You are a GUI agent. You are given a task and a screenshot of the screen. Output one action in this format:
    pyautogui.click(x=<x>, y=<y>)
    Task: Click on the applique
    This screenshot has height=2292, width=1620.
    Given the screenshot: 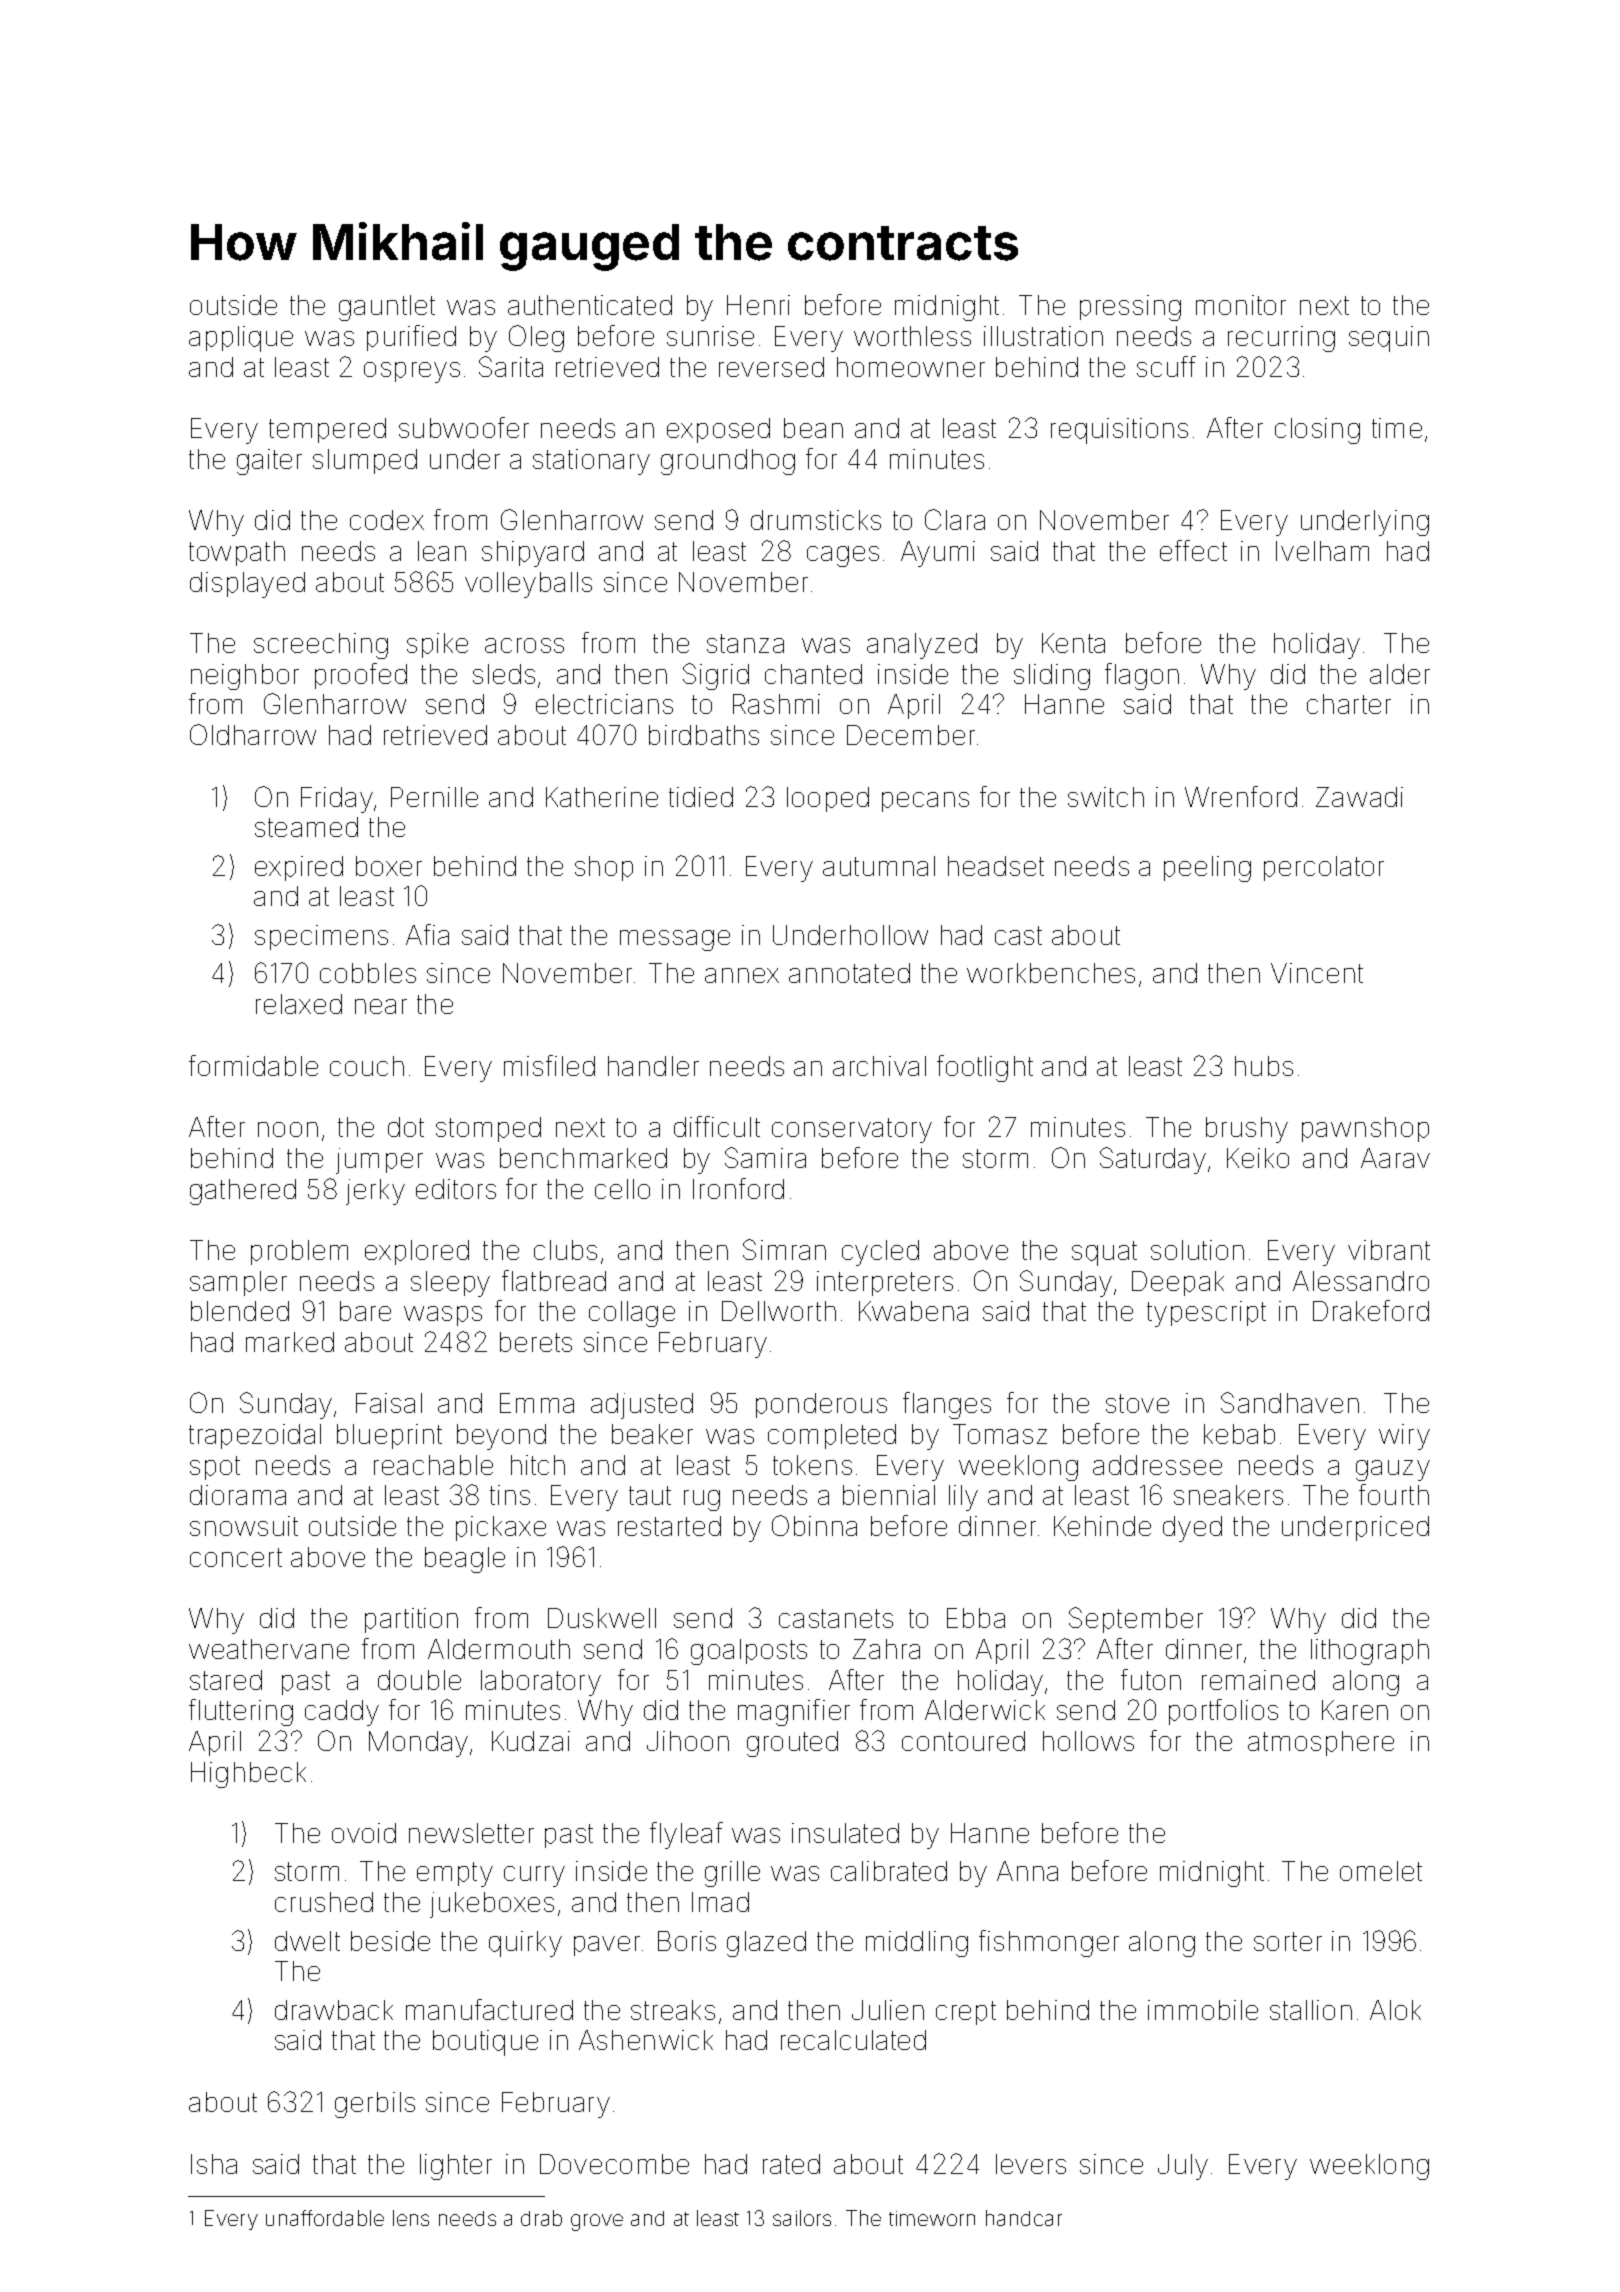 What is the action you would take?
    pyautogui.click(x=241, y=339)
